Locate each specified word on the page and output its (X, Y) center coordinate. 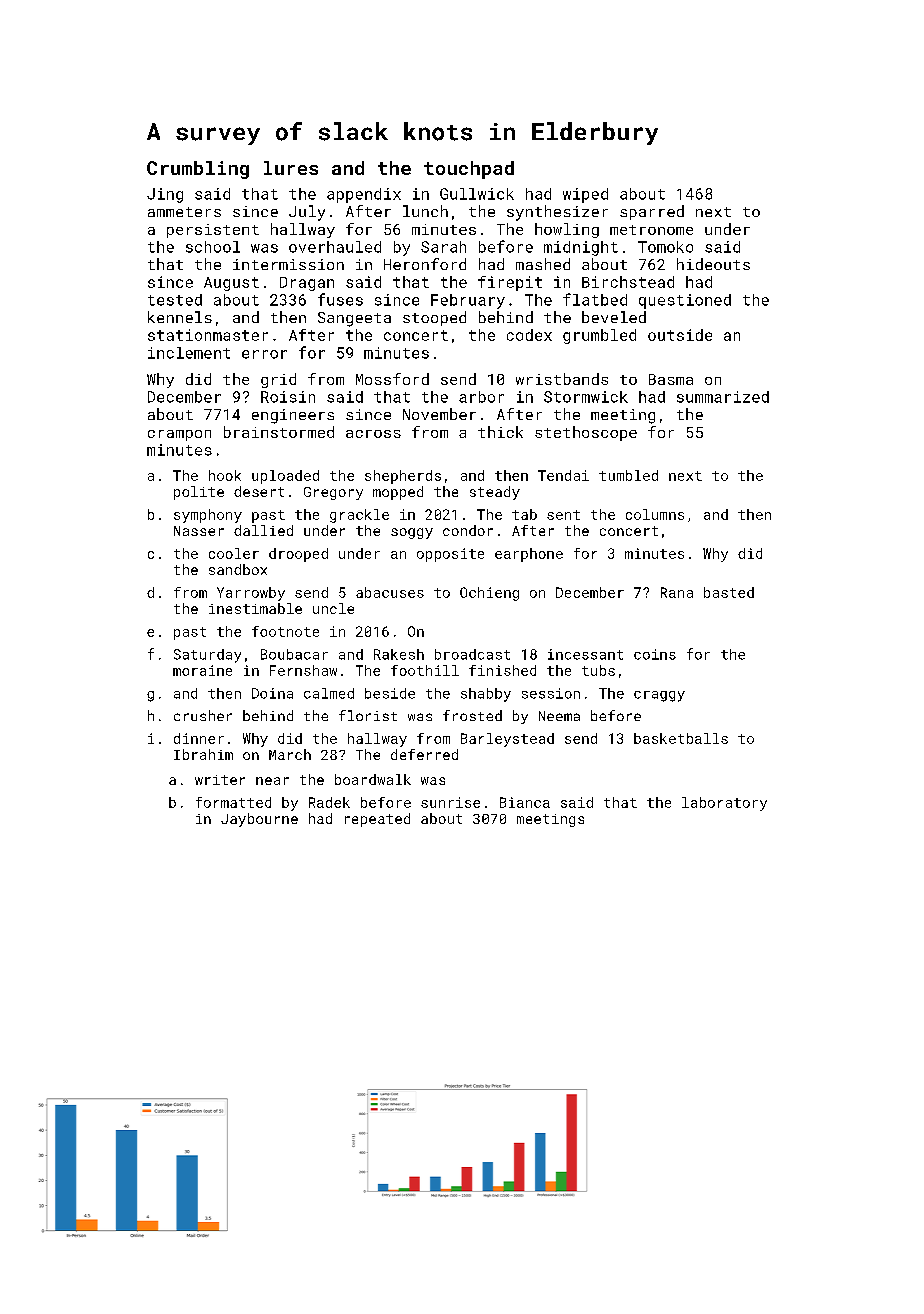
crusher (203, 715)
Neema (559, 716)
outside (680, 335)
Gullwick (477, 194)
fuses (340, 299)
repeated (377, 820)
